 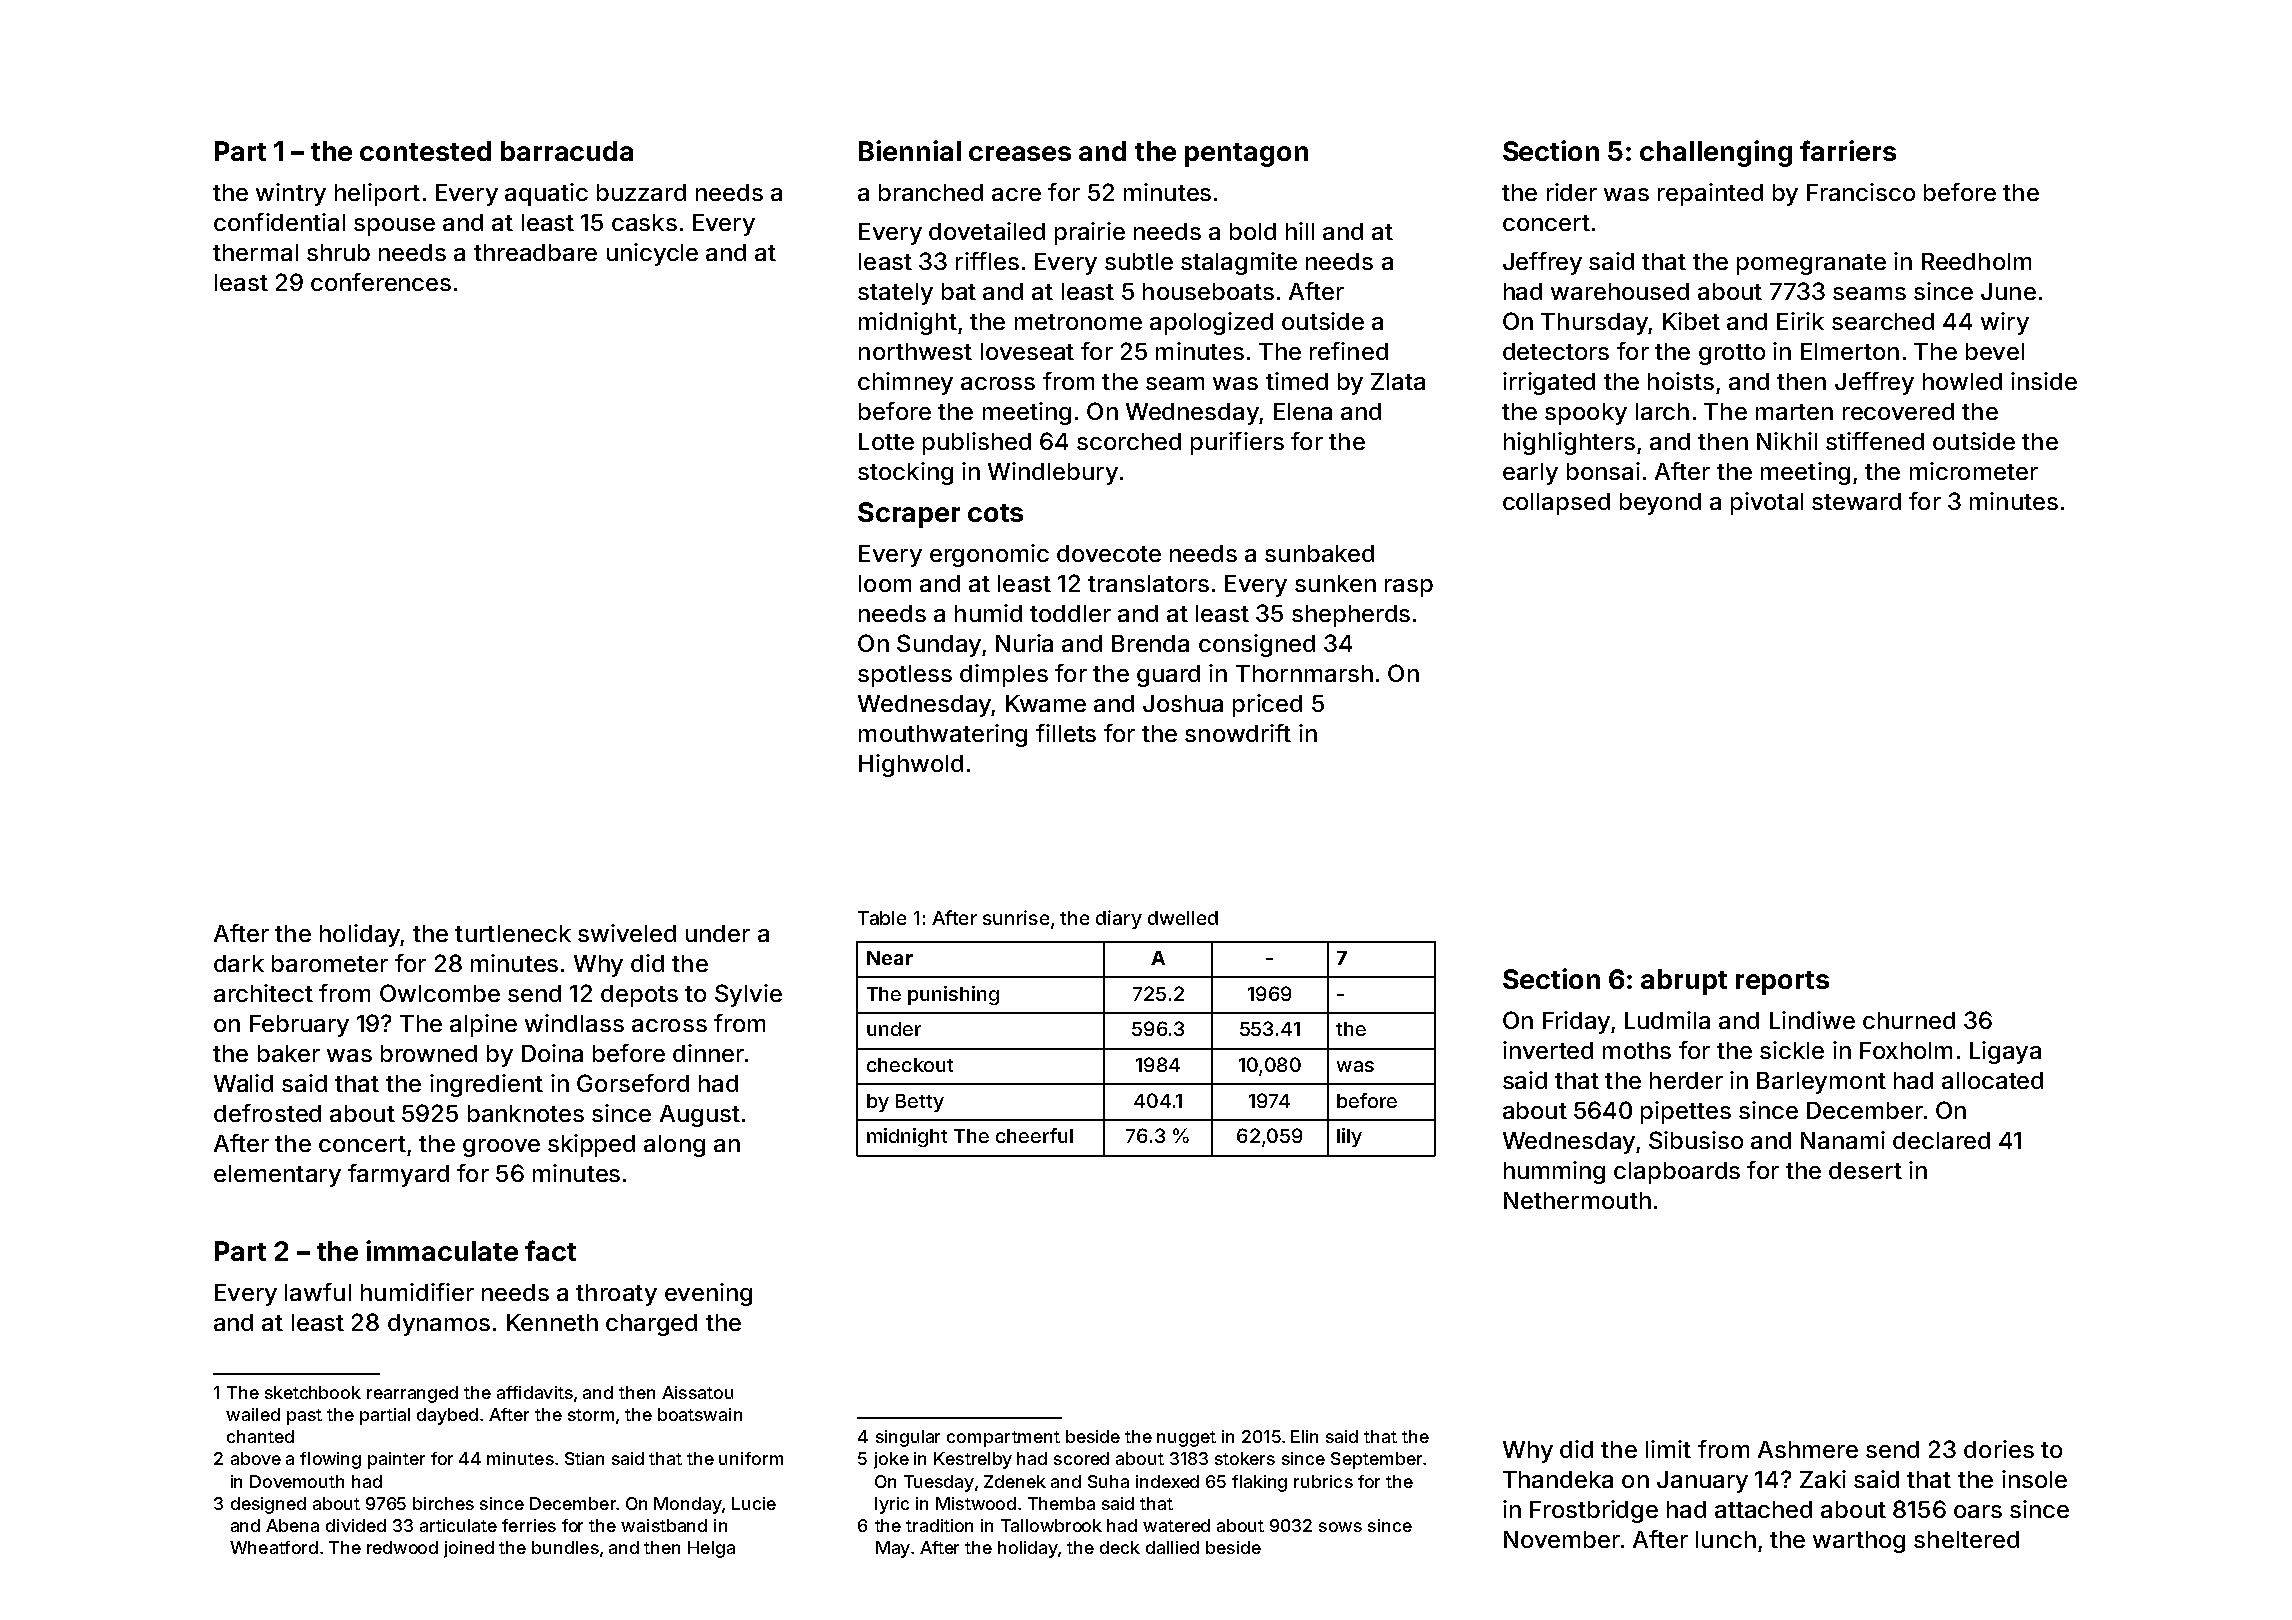 I want to click on micrometer, so click(x=1974, y=471).
